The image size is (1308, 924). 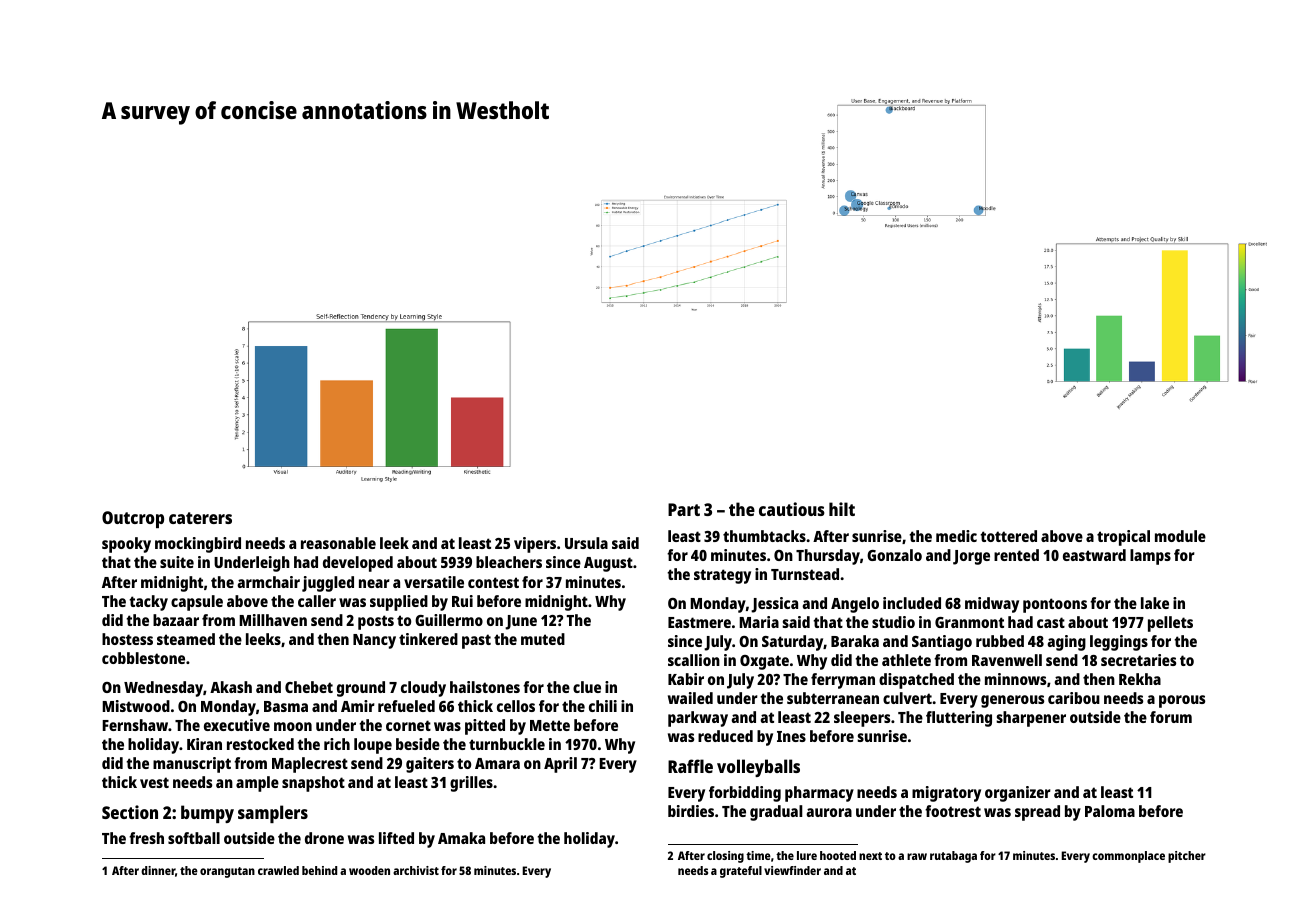 What do you see at coordinates (805, 574) in the screenshot?
I see `Turnstead` at bounding box center [805, 574].
